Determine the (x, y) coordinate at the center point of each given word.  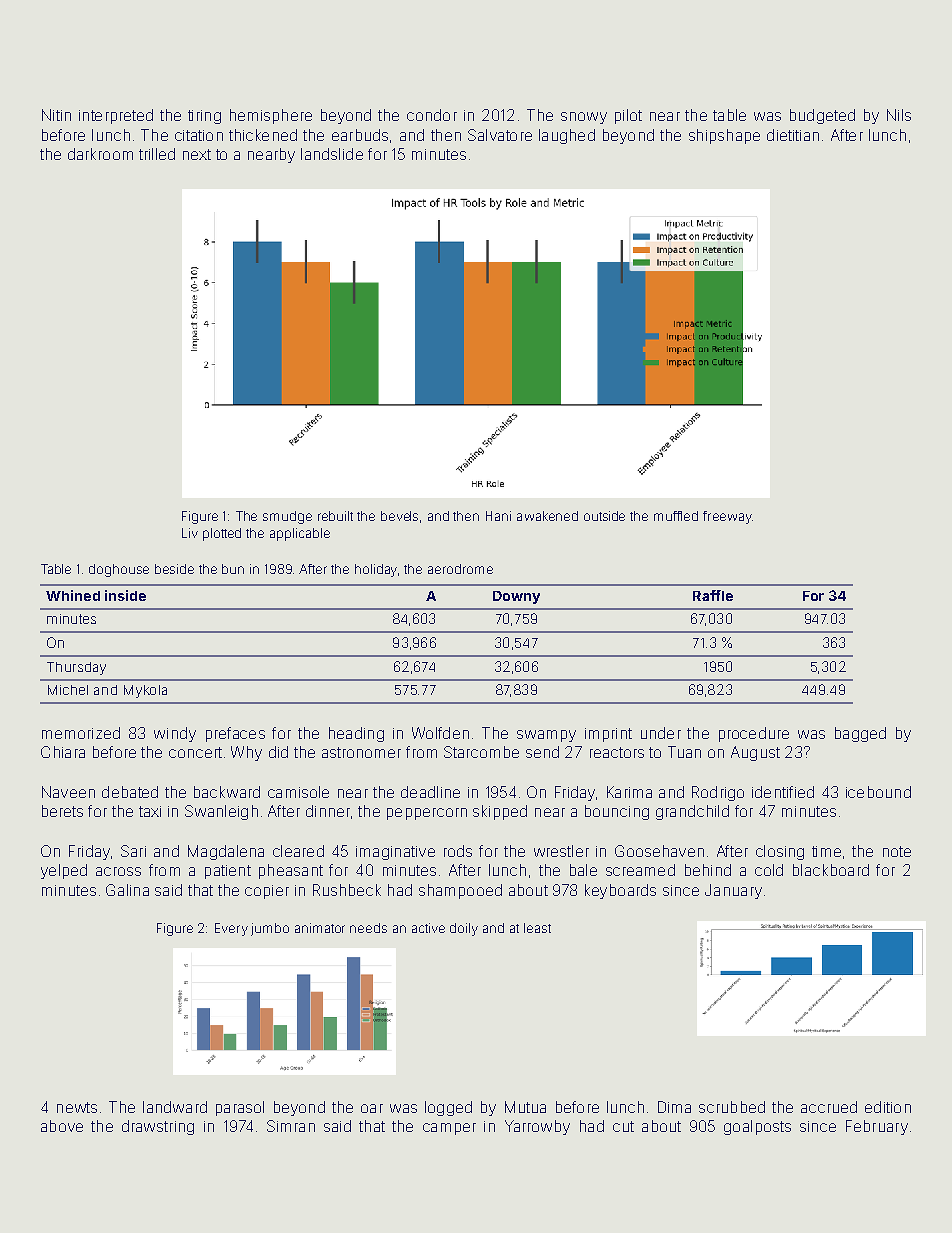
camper (449, 1129)
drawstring (158, 1127)
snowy (584, 118)
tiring (204, 117)
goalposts (757, 1127)
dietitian (793, 135)
